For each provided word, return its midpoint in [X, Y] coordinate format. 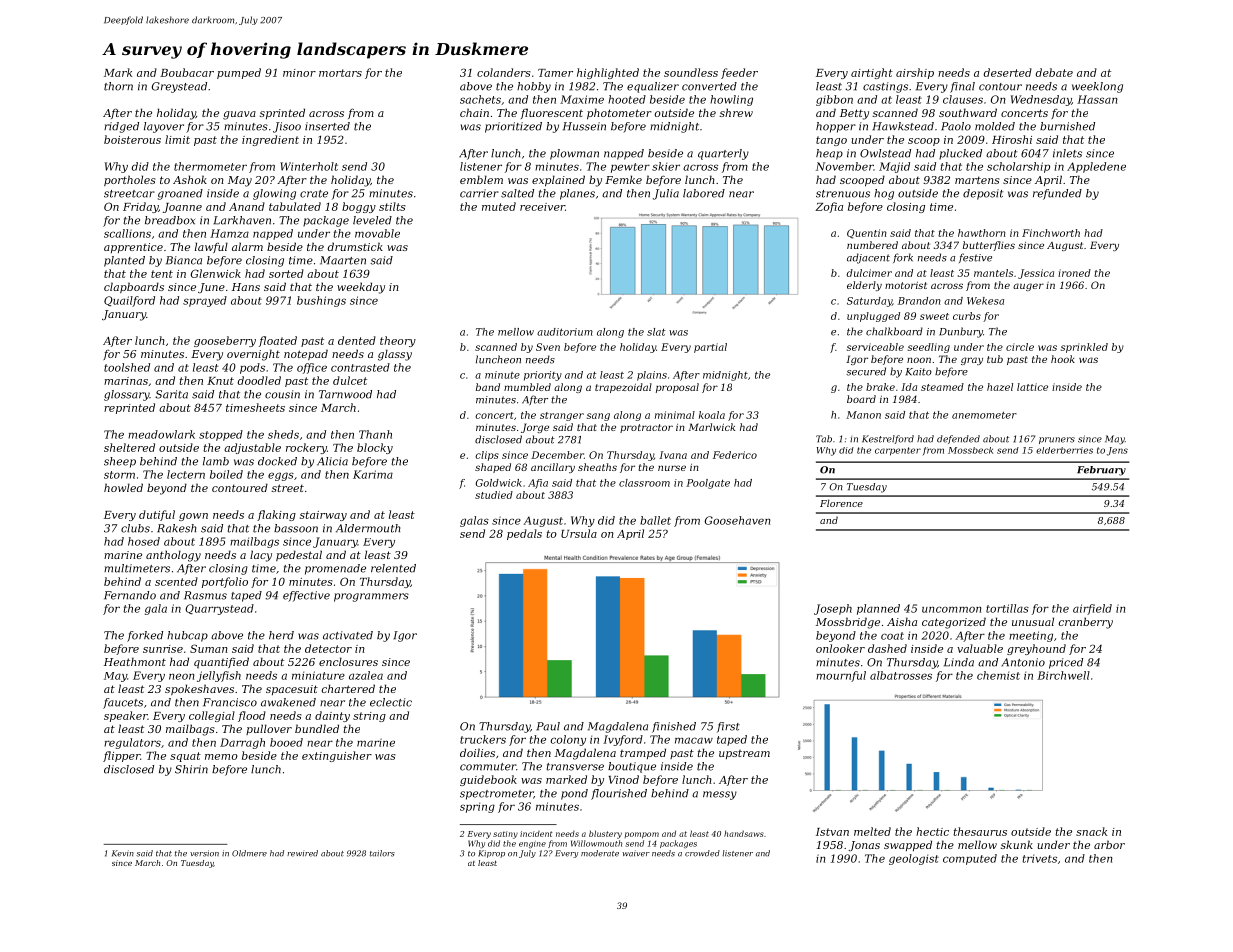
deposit [983, 194]
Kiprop [491, 854]
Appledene [1096, 167]
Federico [735, 455]
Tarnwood [345, 394]
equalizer [653, 87]
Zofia [829, 207]
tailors [382, 853]
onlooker [840, 648]
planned [878, 609]
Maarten [343, 260]
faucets [123, 703]
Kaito [919, 372]
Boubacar [187, 72]
